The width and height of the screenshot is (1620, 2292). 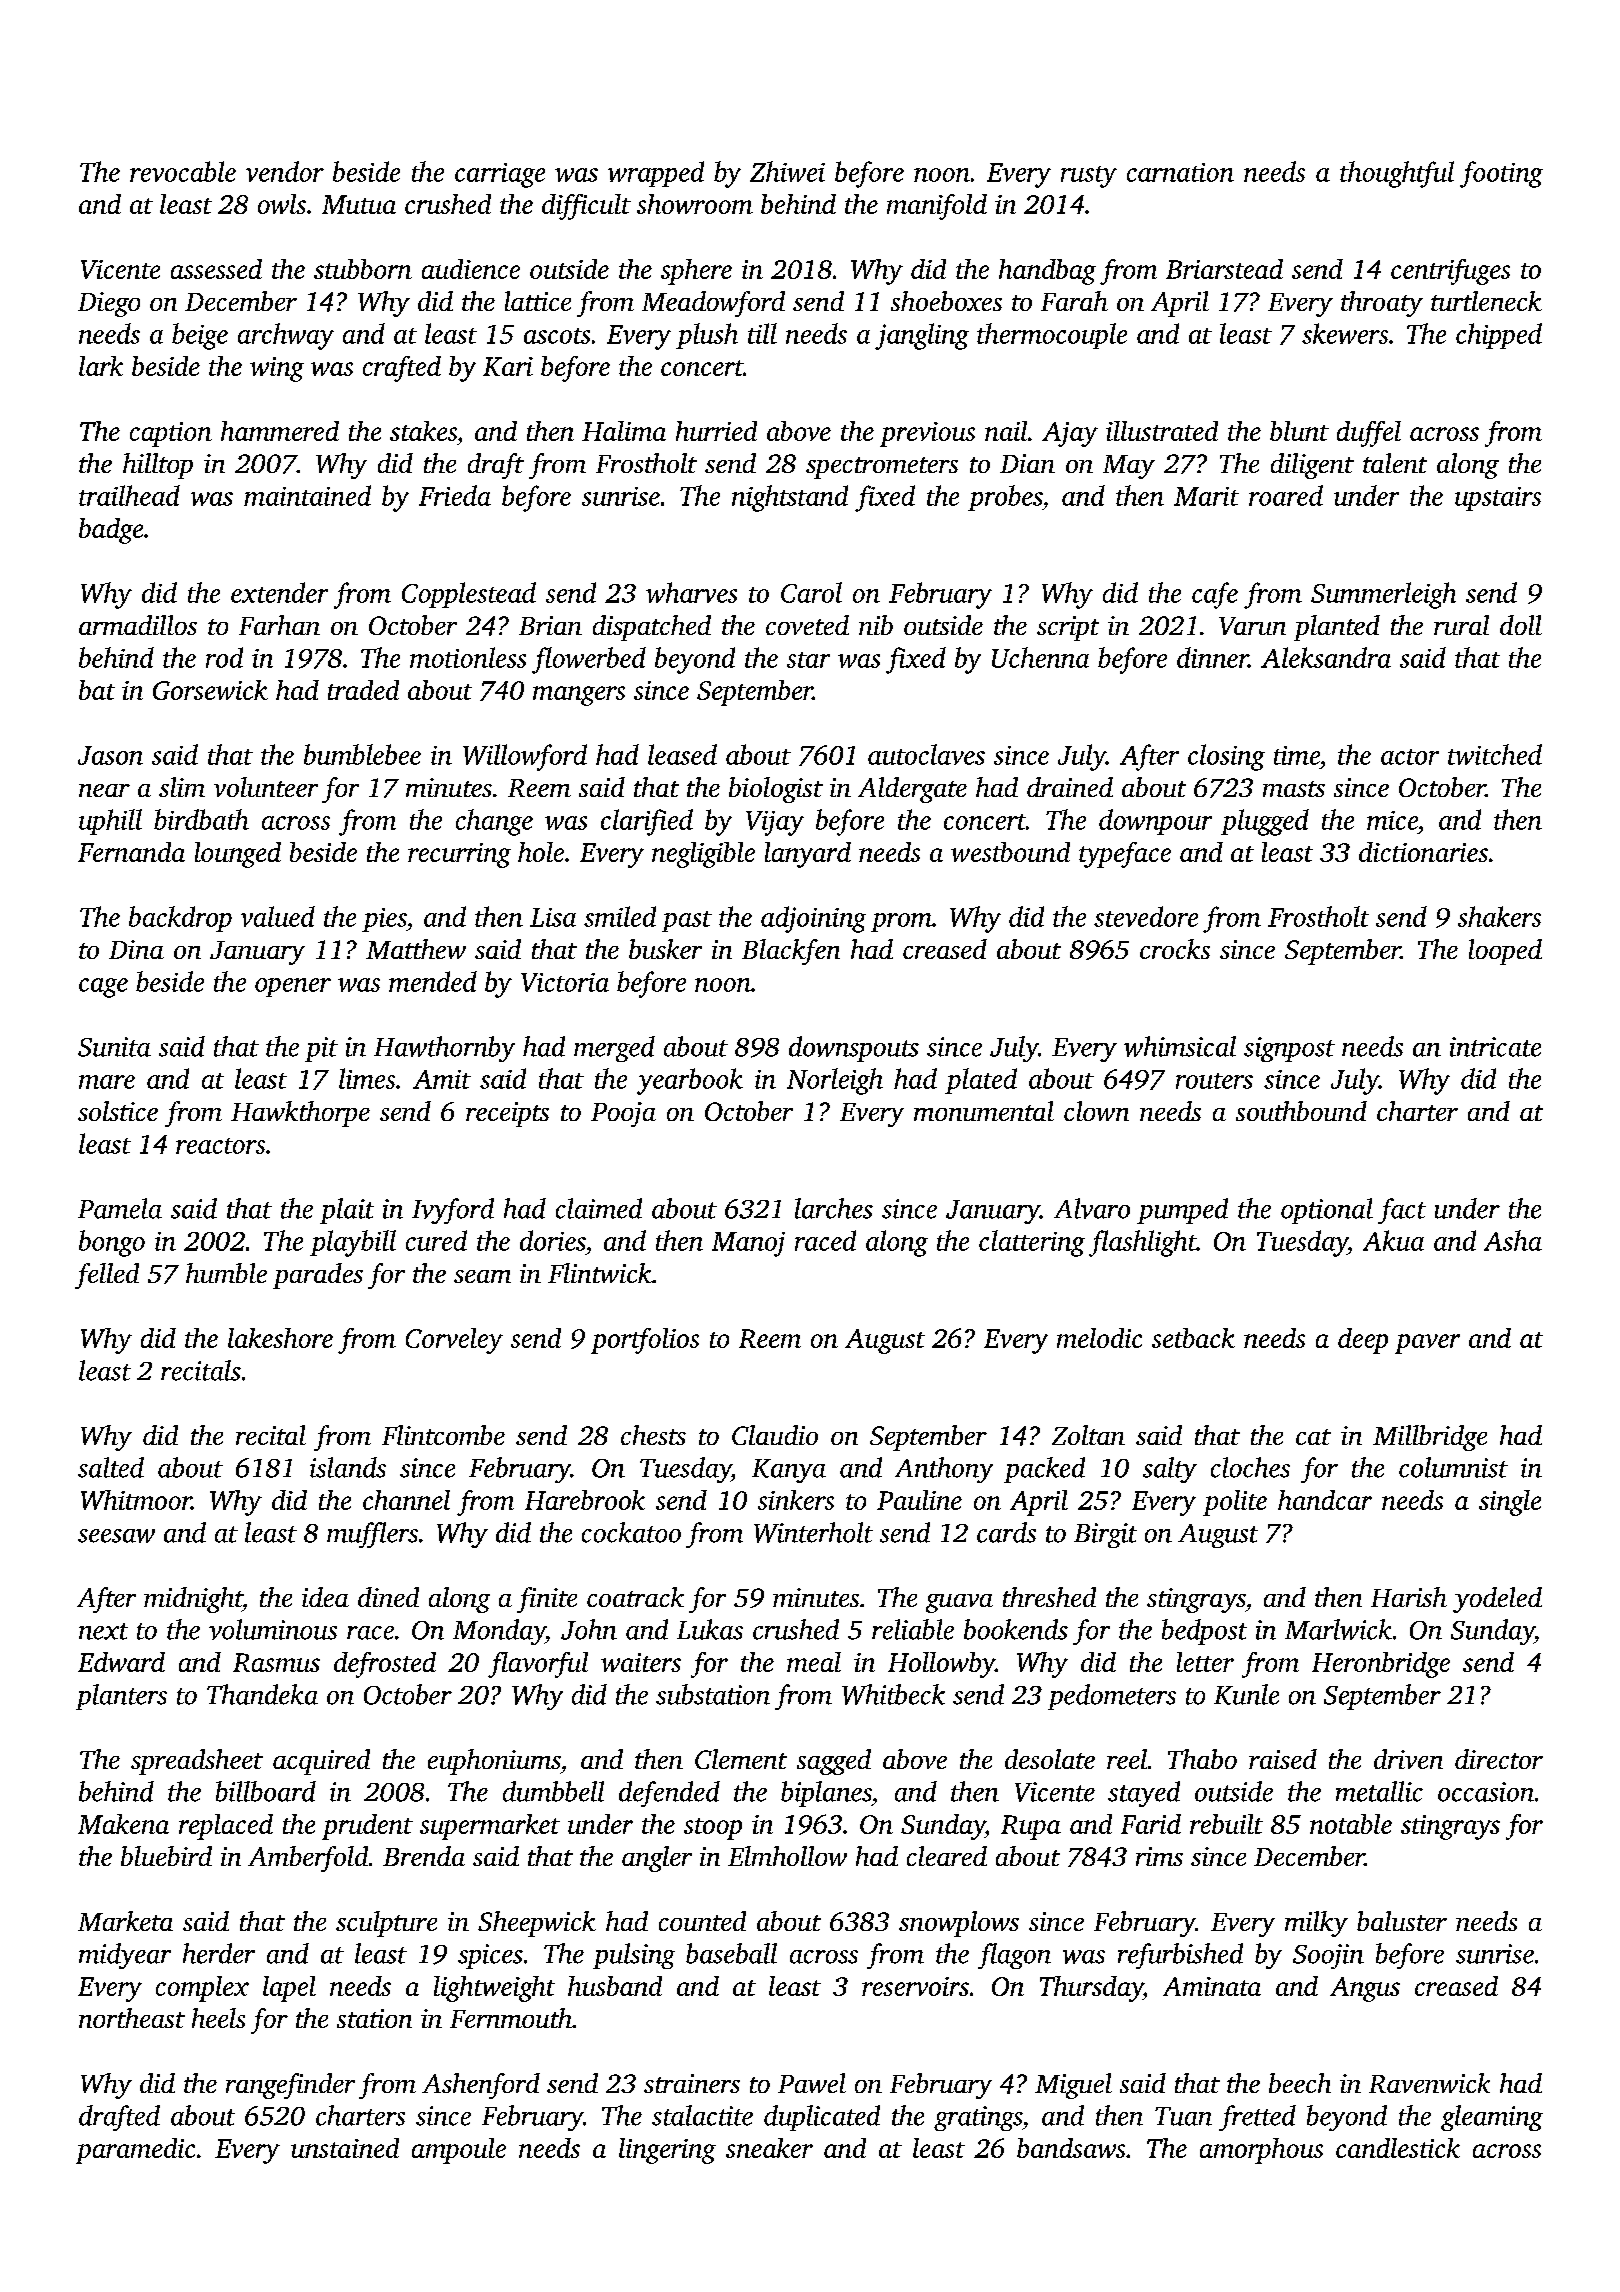 I want to click on reservoirs, so click(x=915, y=1986).
